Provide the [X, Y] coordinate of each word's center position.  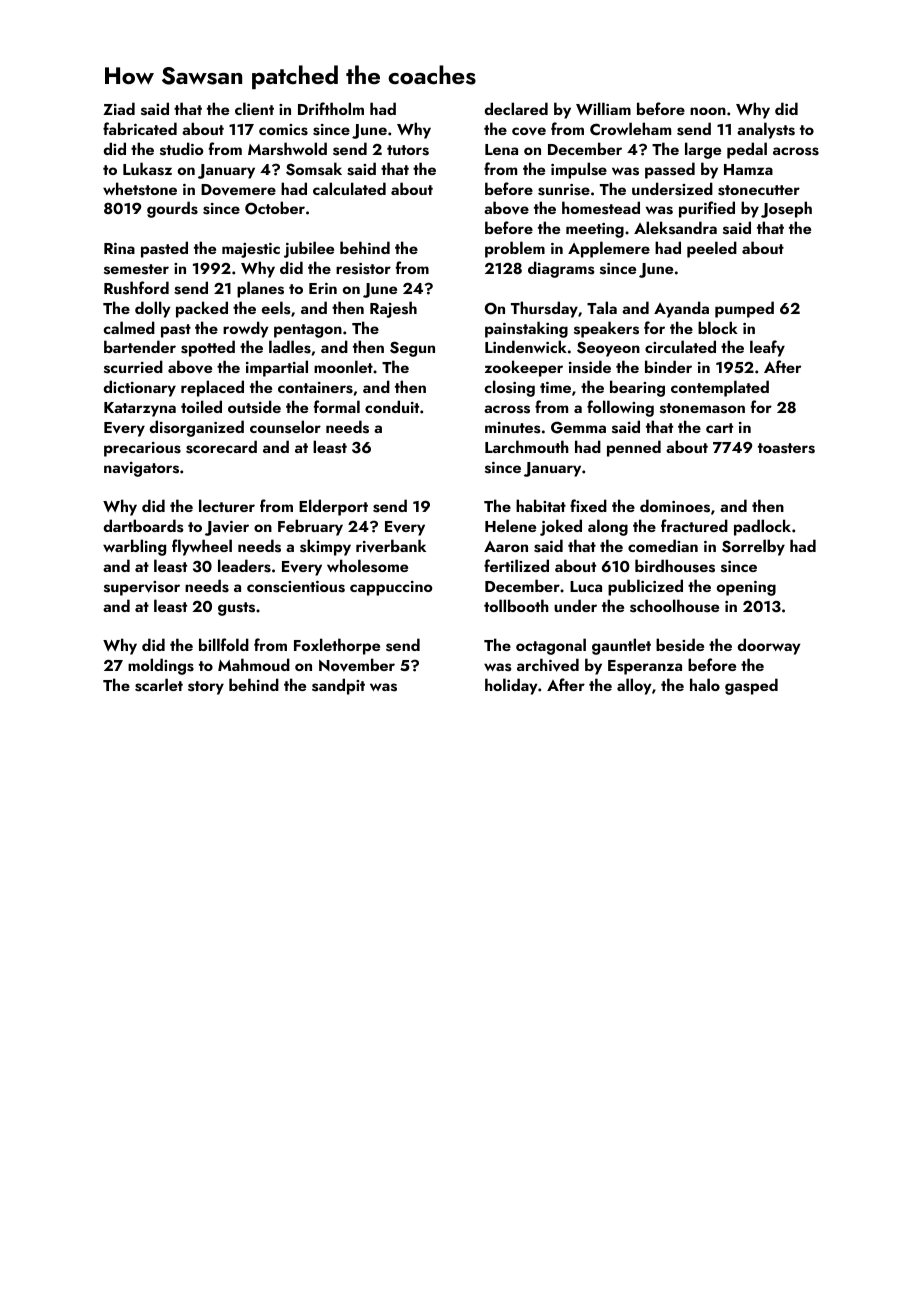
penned [634, 448]
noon [708, 111]
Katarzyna [140, 409]
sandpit [338, 686]
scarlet [159, 685]
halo [705, 684]
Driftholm [331, 108]
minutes [512, 428]
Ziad [119, 108]
